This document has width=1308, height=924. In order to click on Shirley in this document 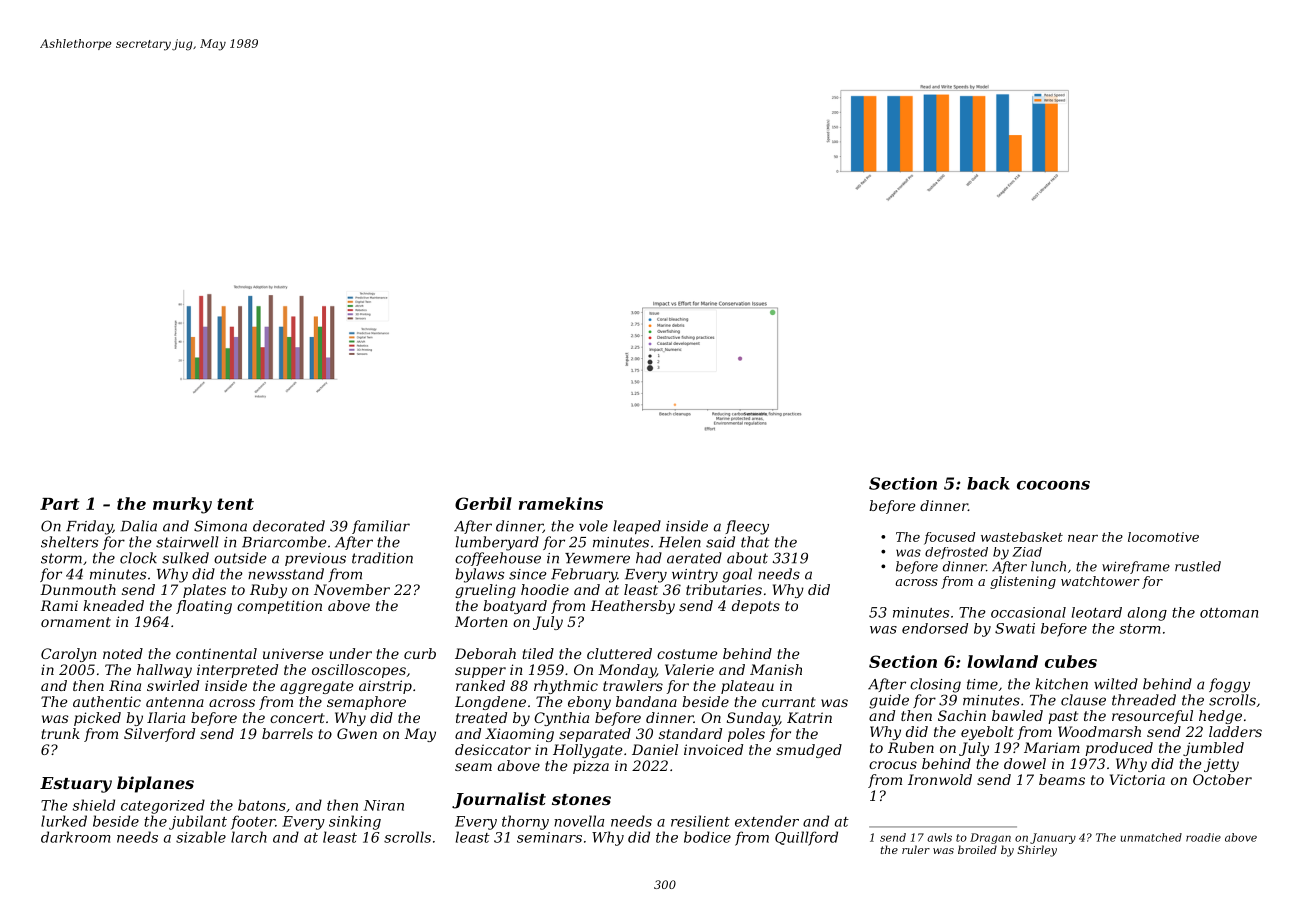, I will do `click(1037, 851)`.
